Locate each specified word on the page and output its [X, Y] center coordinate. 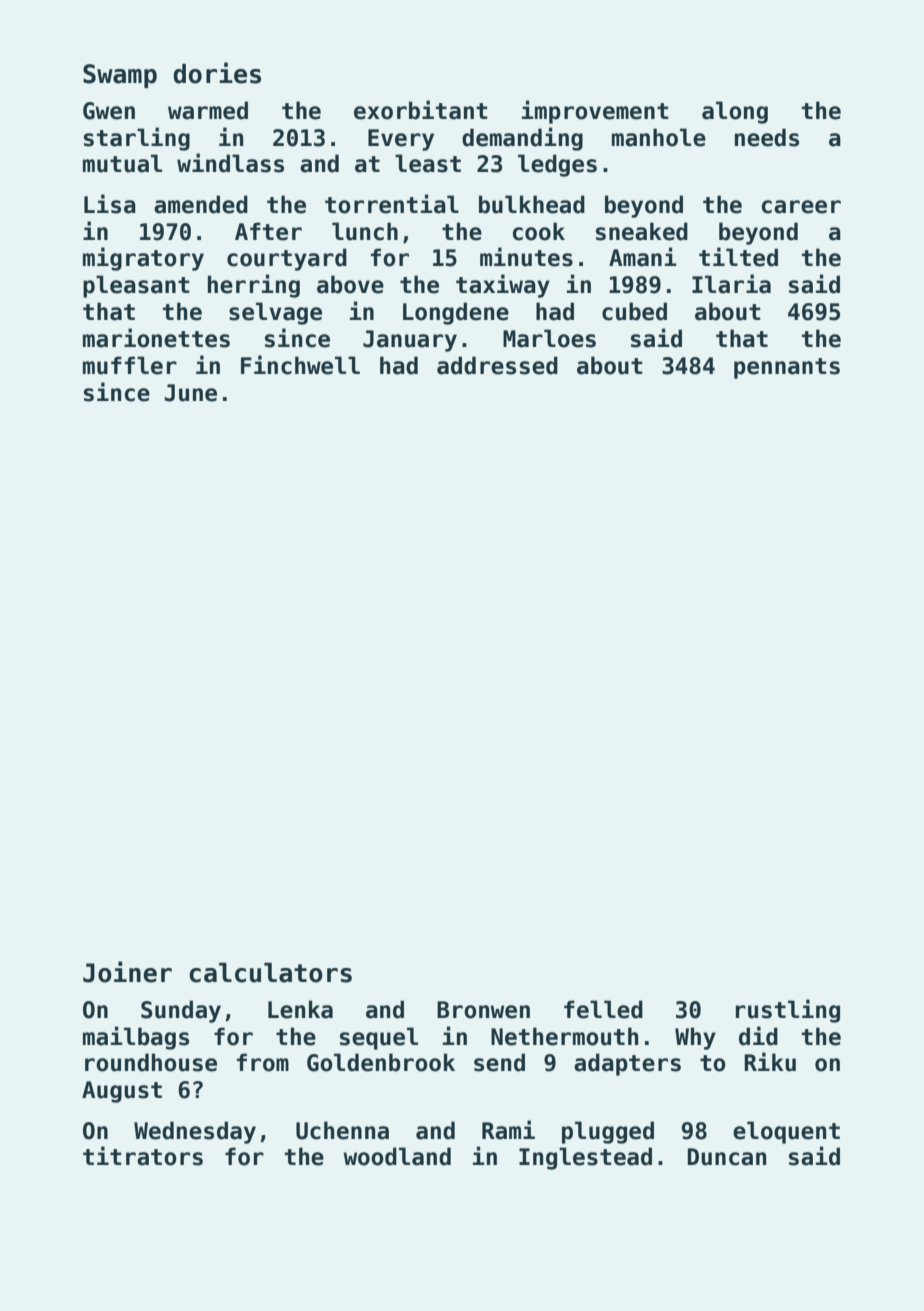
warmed [208, 110]
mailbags [136, 1038]
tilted [738, 257]
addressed [497, 365]
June [191, 393]
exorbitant [421, 110]
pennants [787, 368]
